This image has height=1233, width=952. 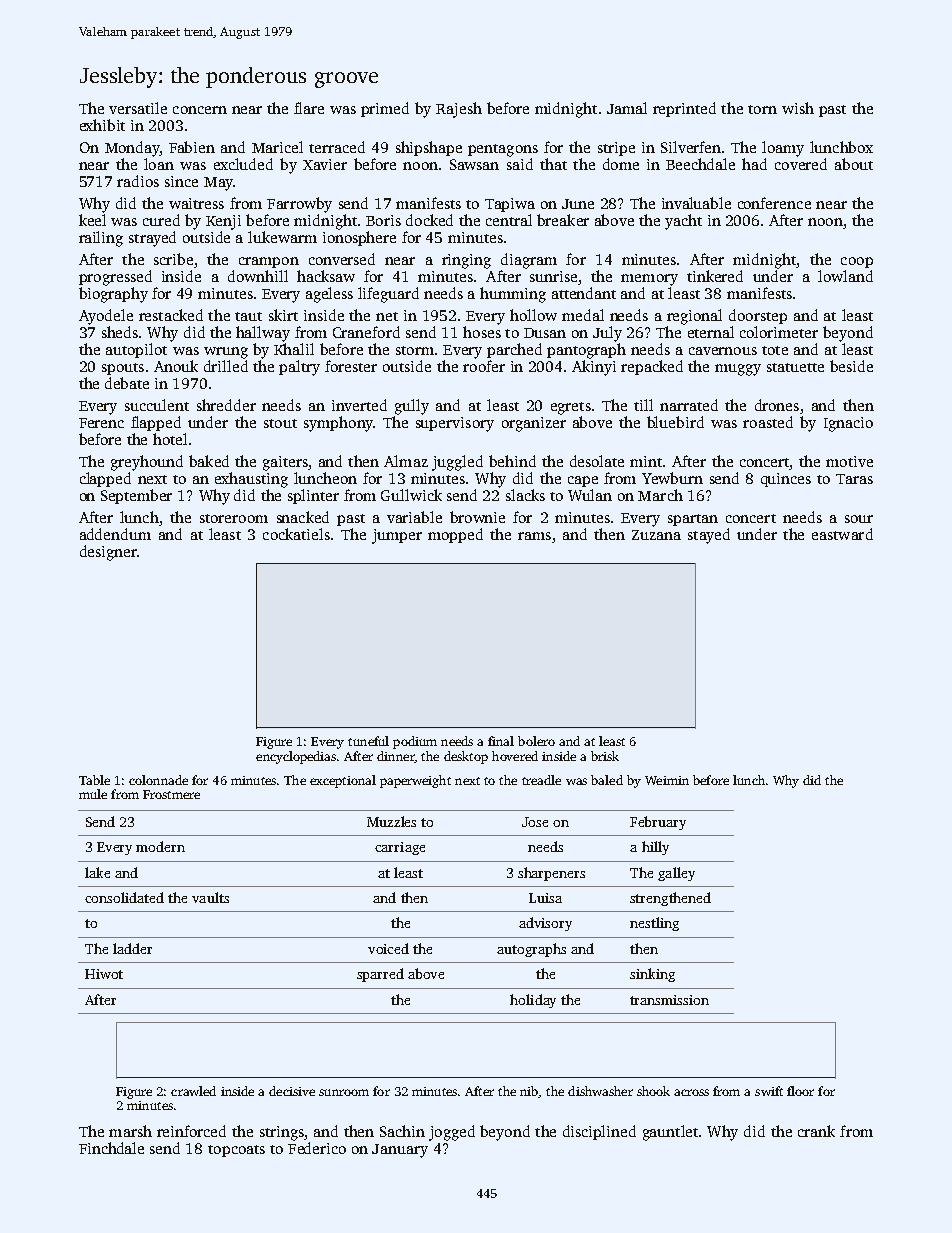 What do you see at coordinates (599, 1132) in the image?
I see `disciplined` at bounding box center [599, 1132].
